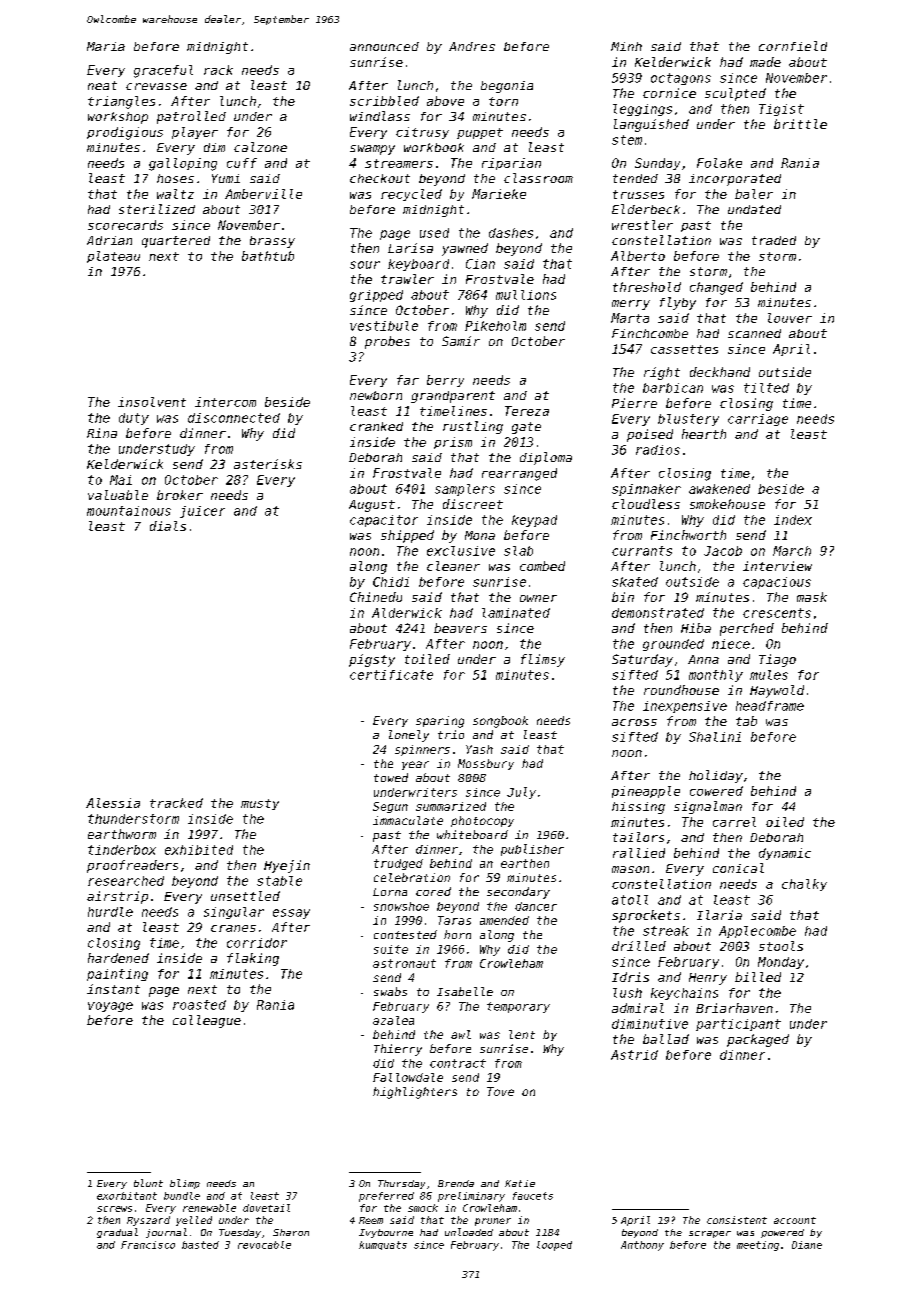 Image resolution: width=924 pixels, height=1308 pixels. Describe the element at coordinates (127, 1196) in the screenshot. I see `exorbitant` at that location.
